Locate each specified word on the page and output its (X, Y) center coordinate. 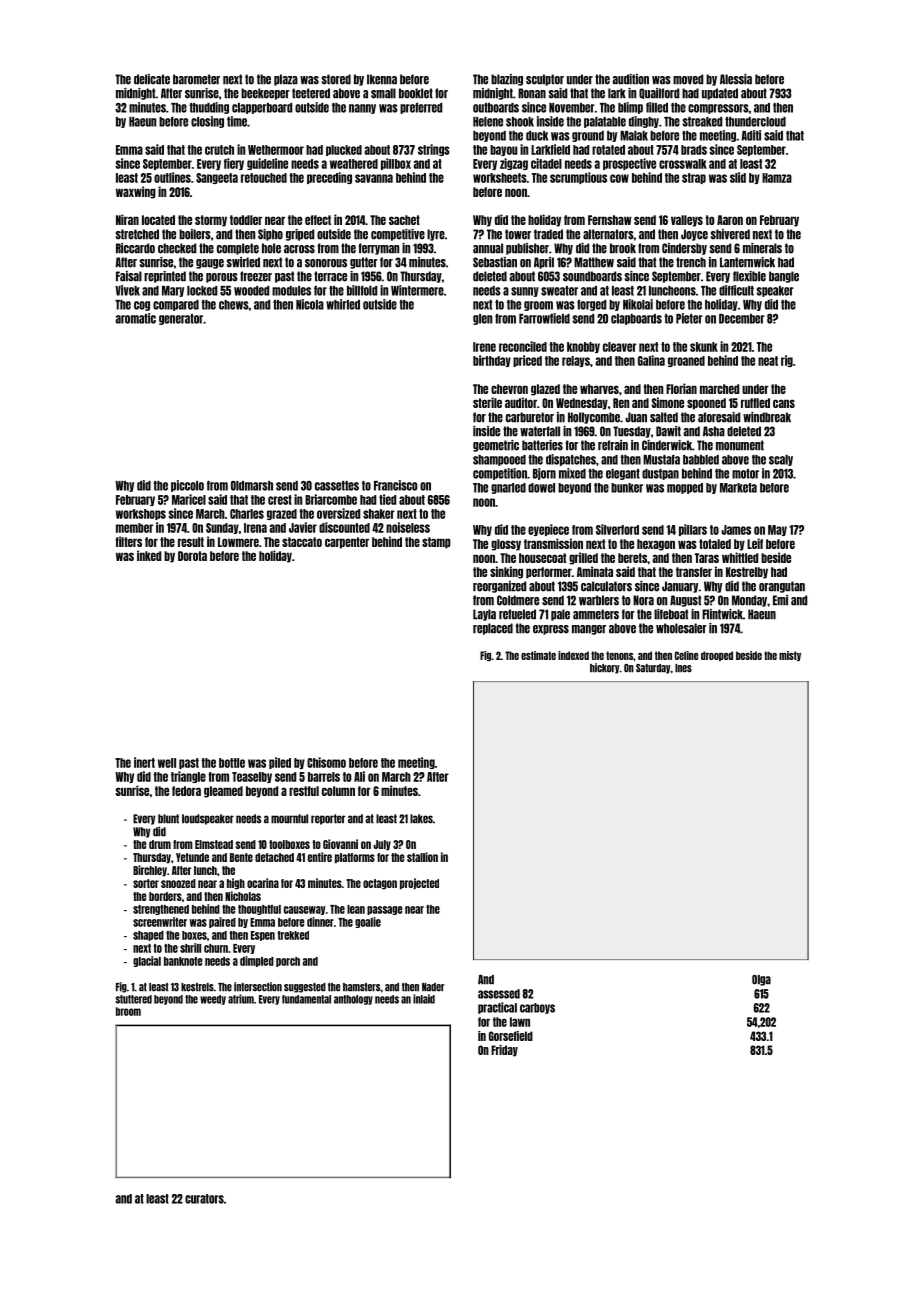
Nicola (310, 304)
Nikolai (638, 304)
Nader (433, 987)
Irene (484, 347)
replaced (493, 629)
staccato (302, 542)
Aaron (730, 220)
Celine (686, 655)
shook (520, 122)
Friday (504, 1051)
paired (222, 922)
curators (204, 1199)
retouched (264, 178)
